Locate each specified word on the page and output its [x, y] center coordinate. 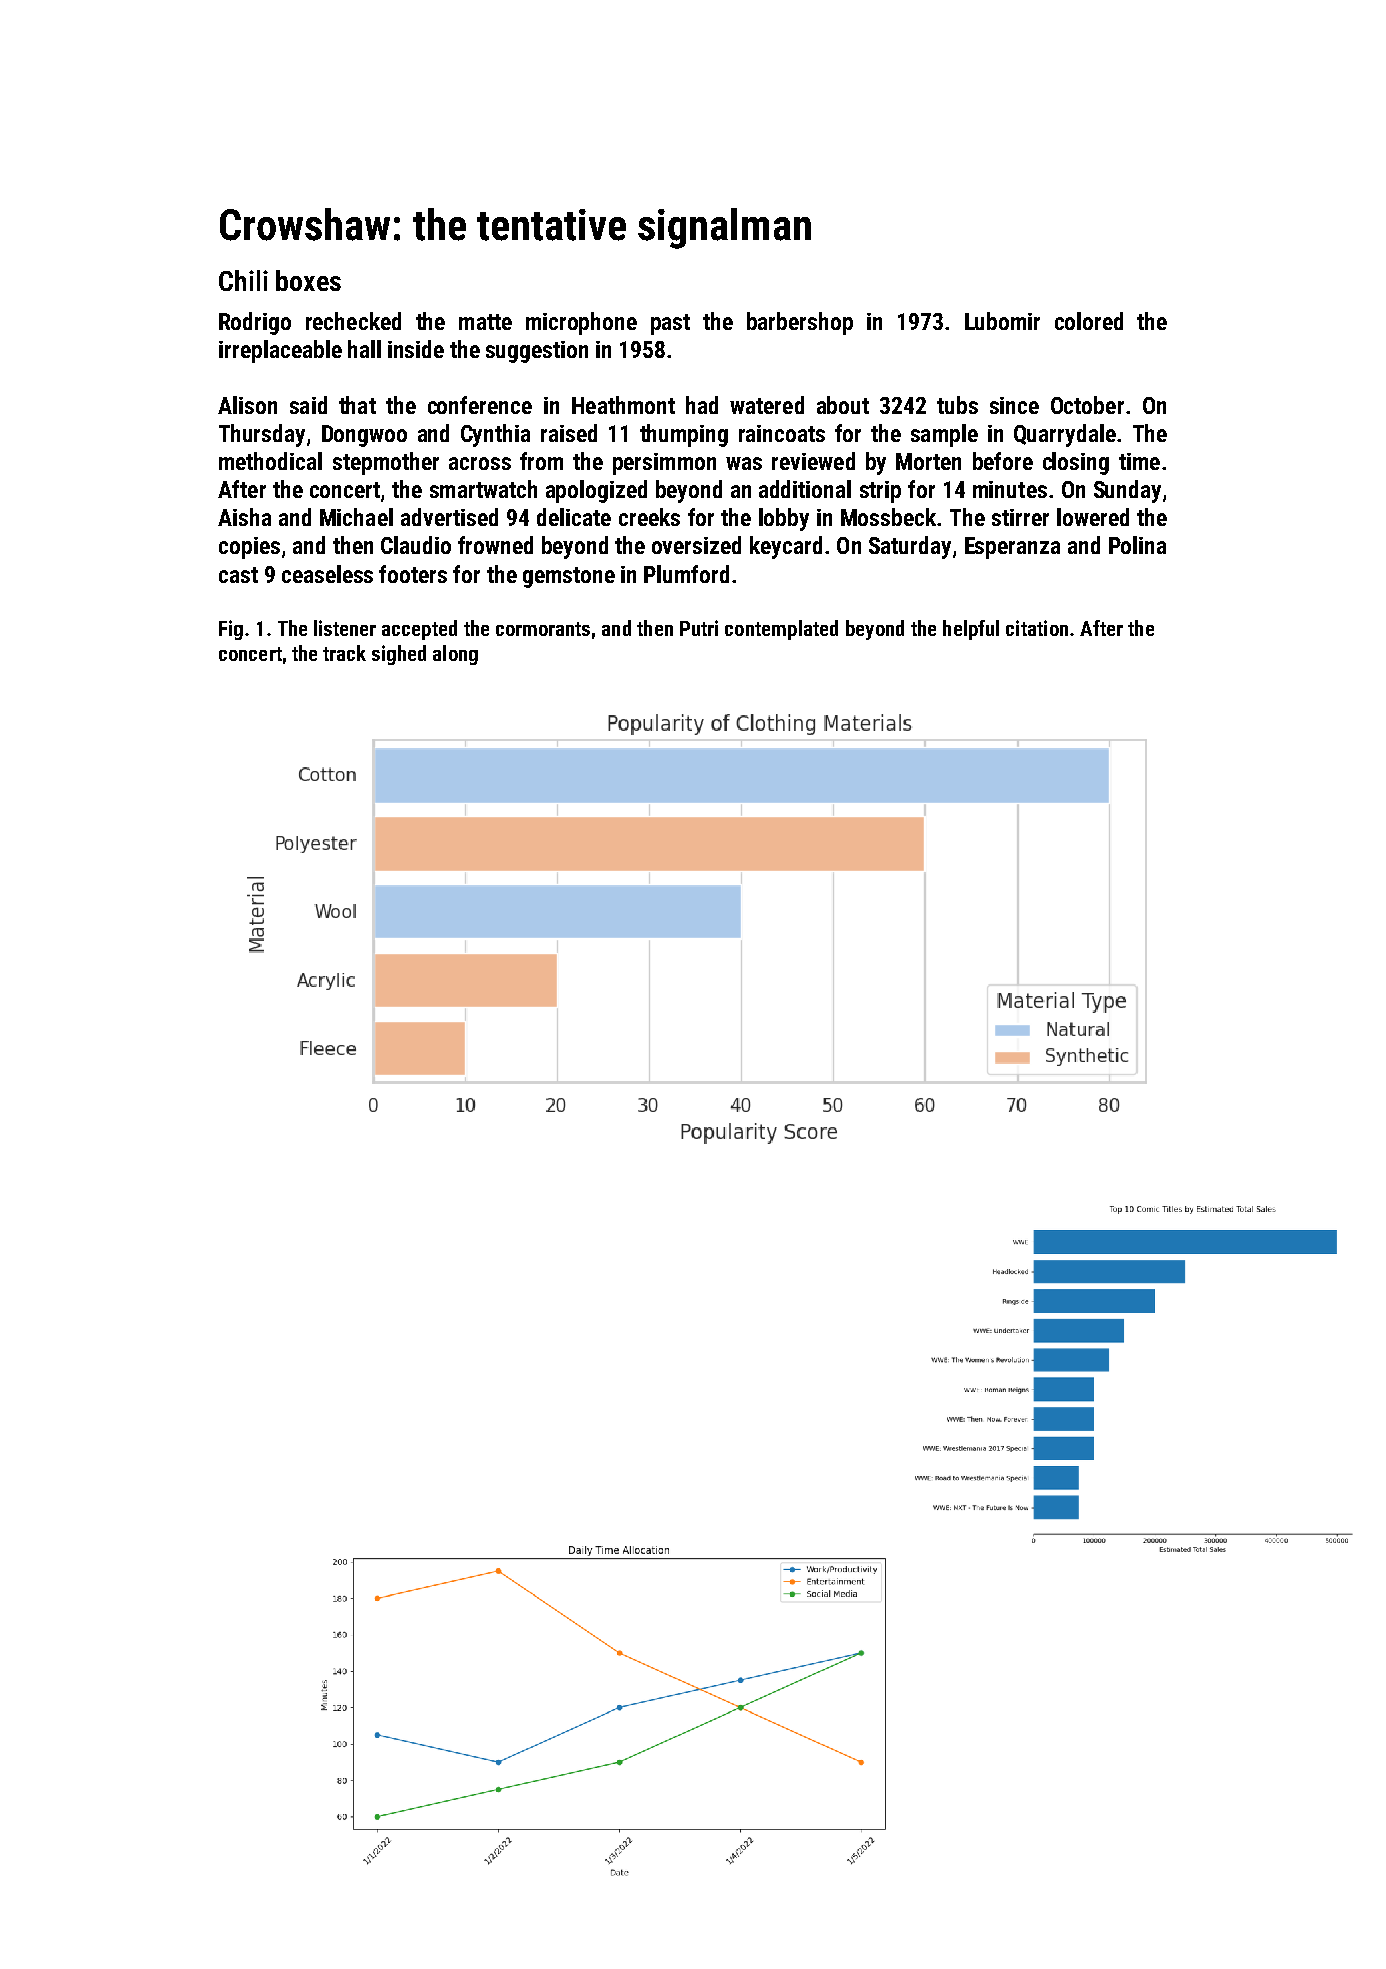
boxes [308, 280]
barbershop [800, 323]
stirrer [1020, 517]
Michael [356, 517]
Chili [243, 280]
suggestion [537, 352]
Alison [247, 405]
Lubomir [1002, 321]
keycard [786, 547]
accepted [419, 630]
